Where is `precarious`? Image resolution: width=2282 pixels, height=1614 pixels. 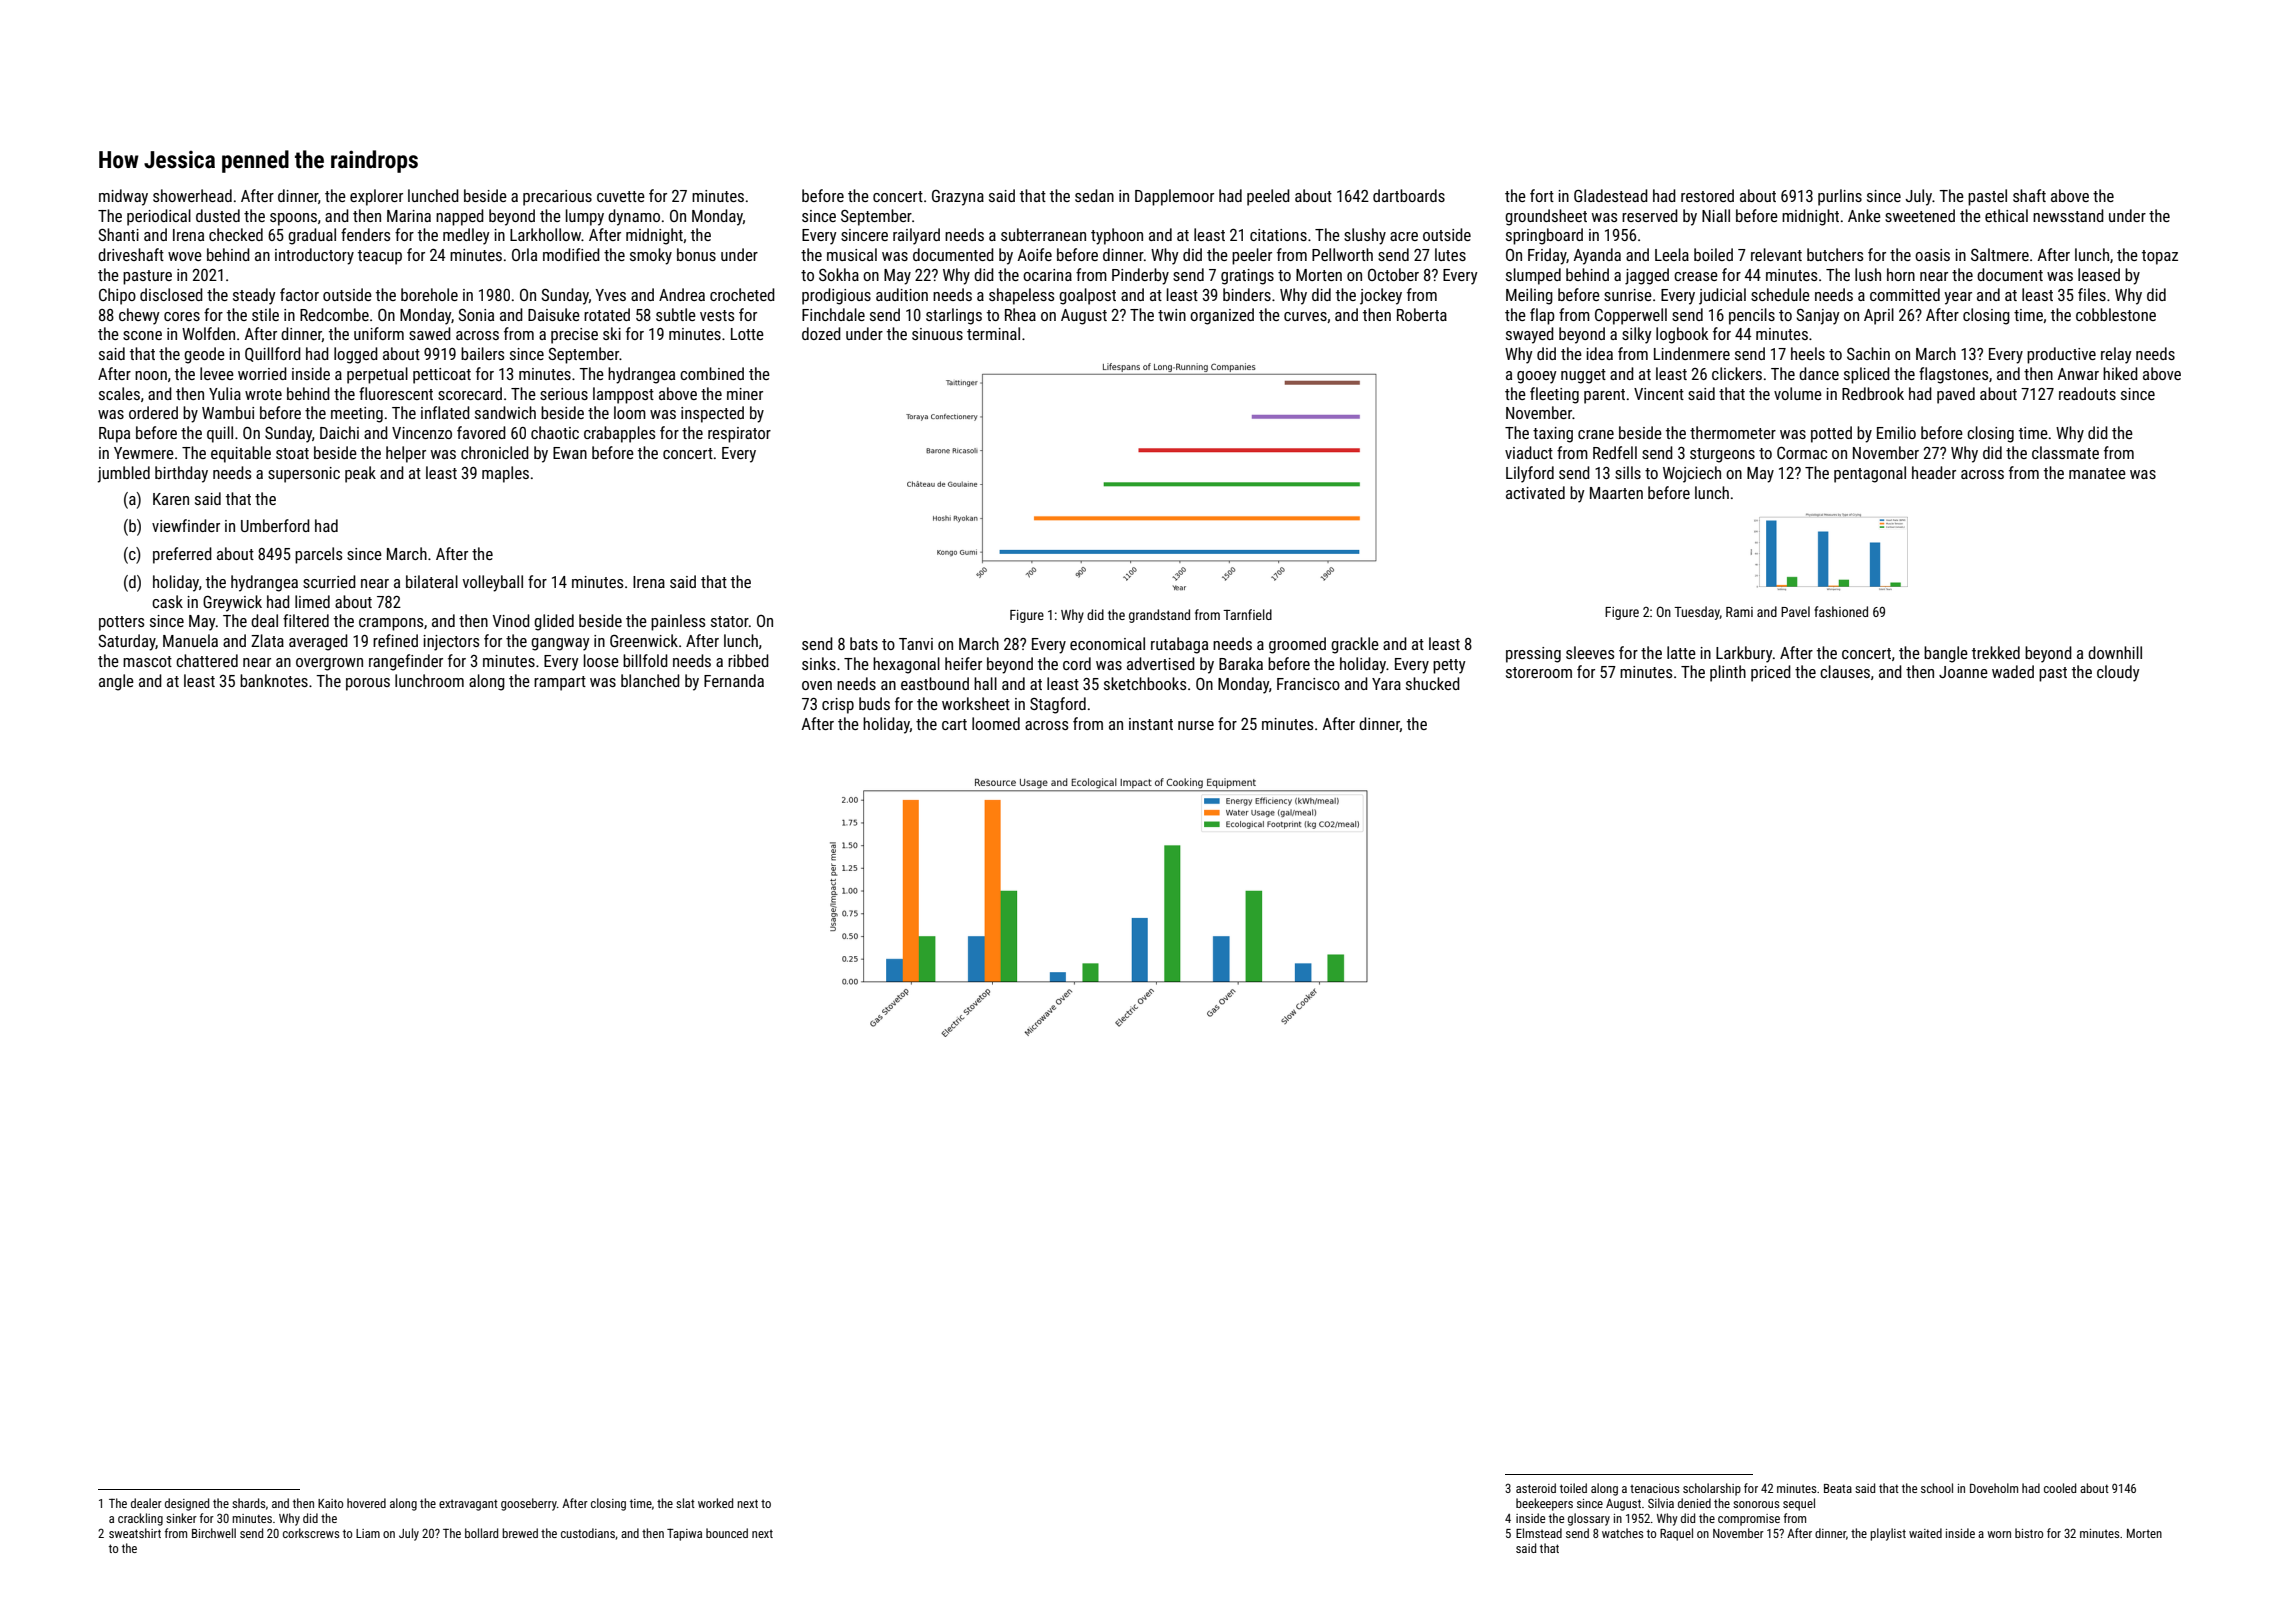
precarious is located at coordinates (557, 198).
